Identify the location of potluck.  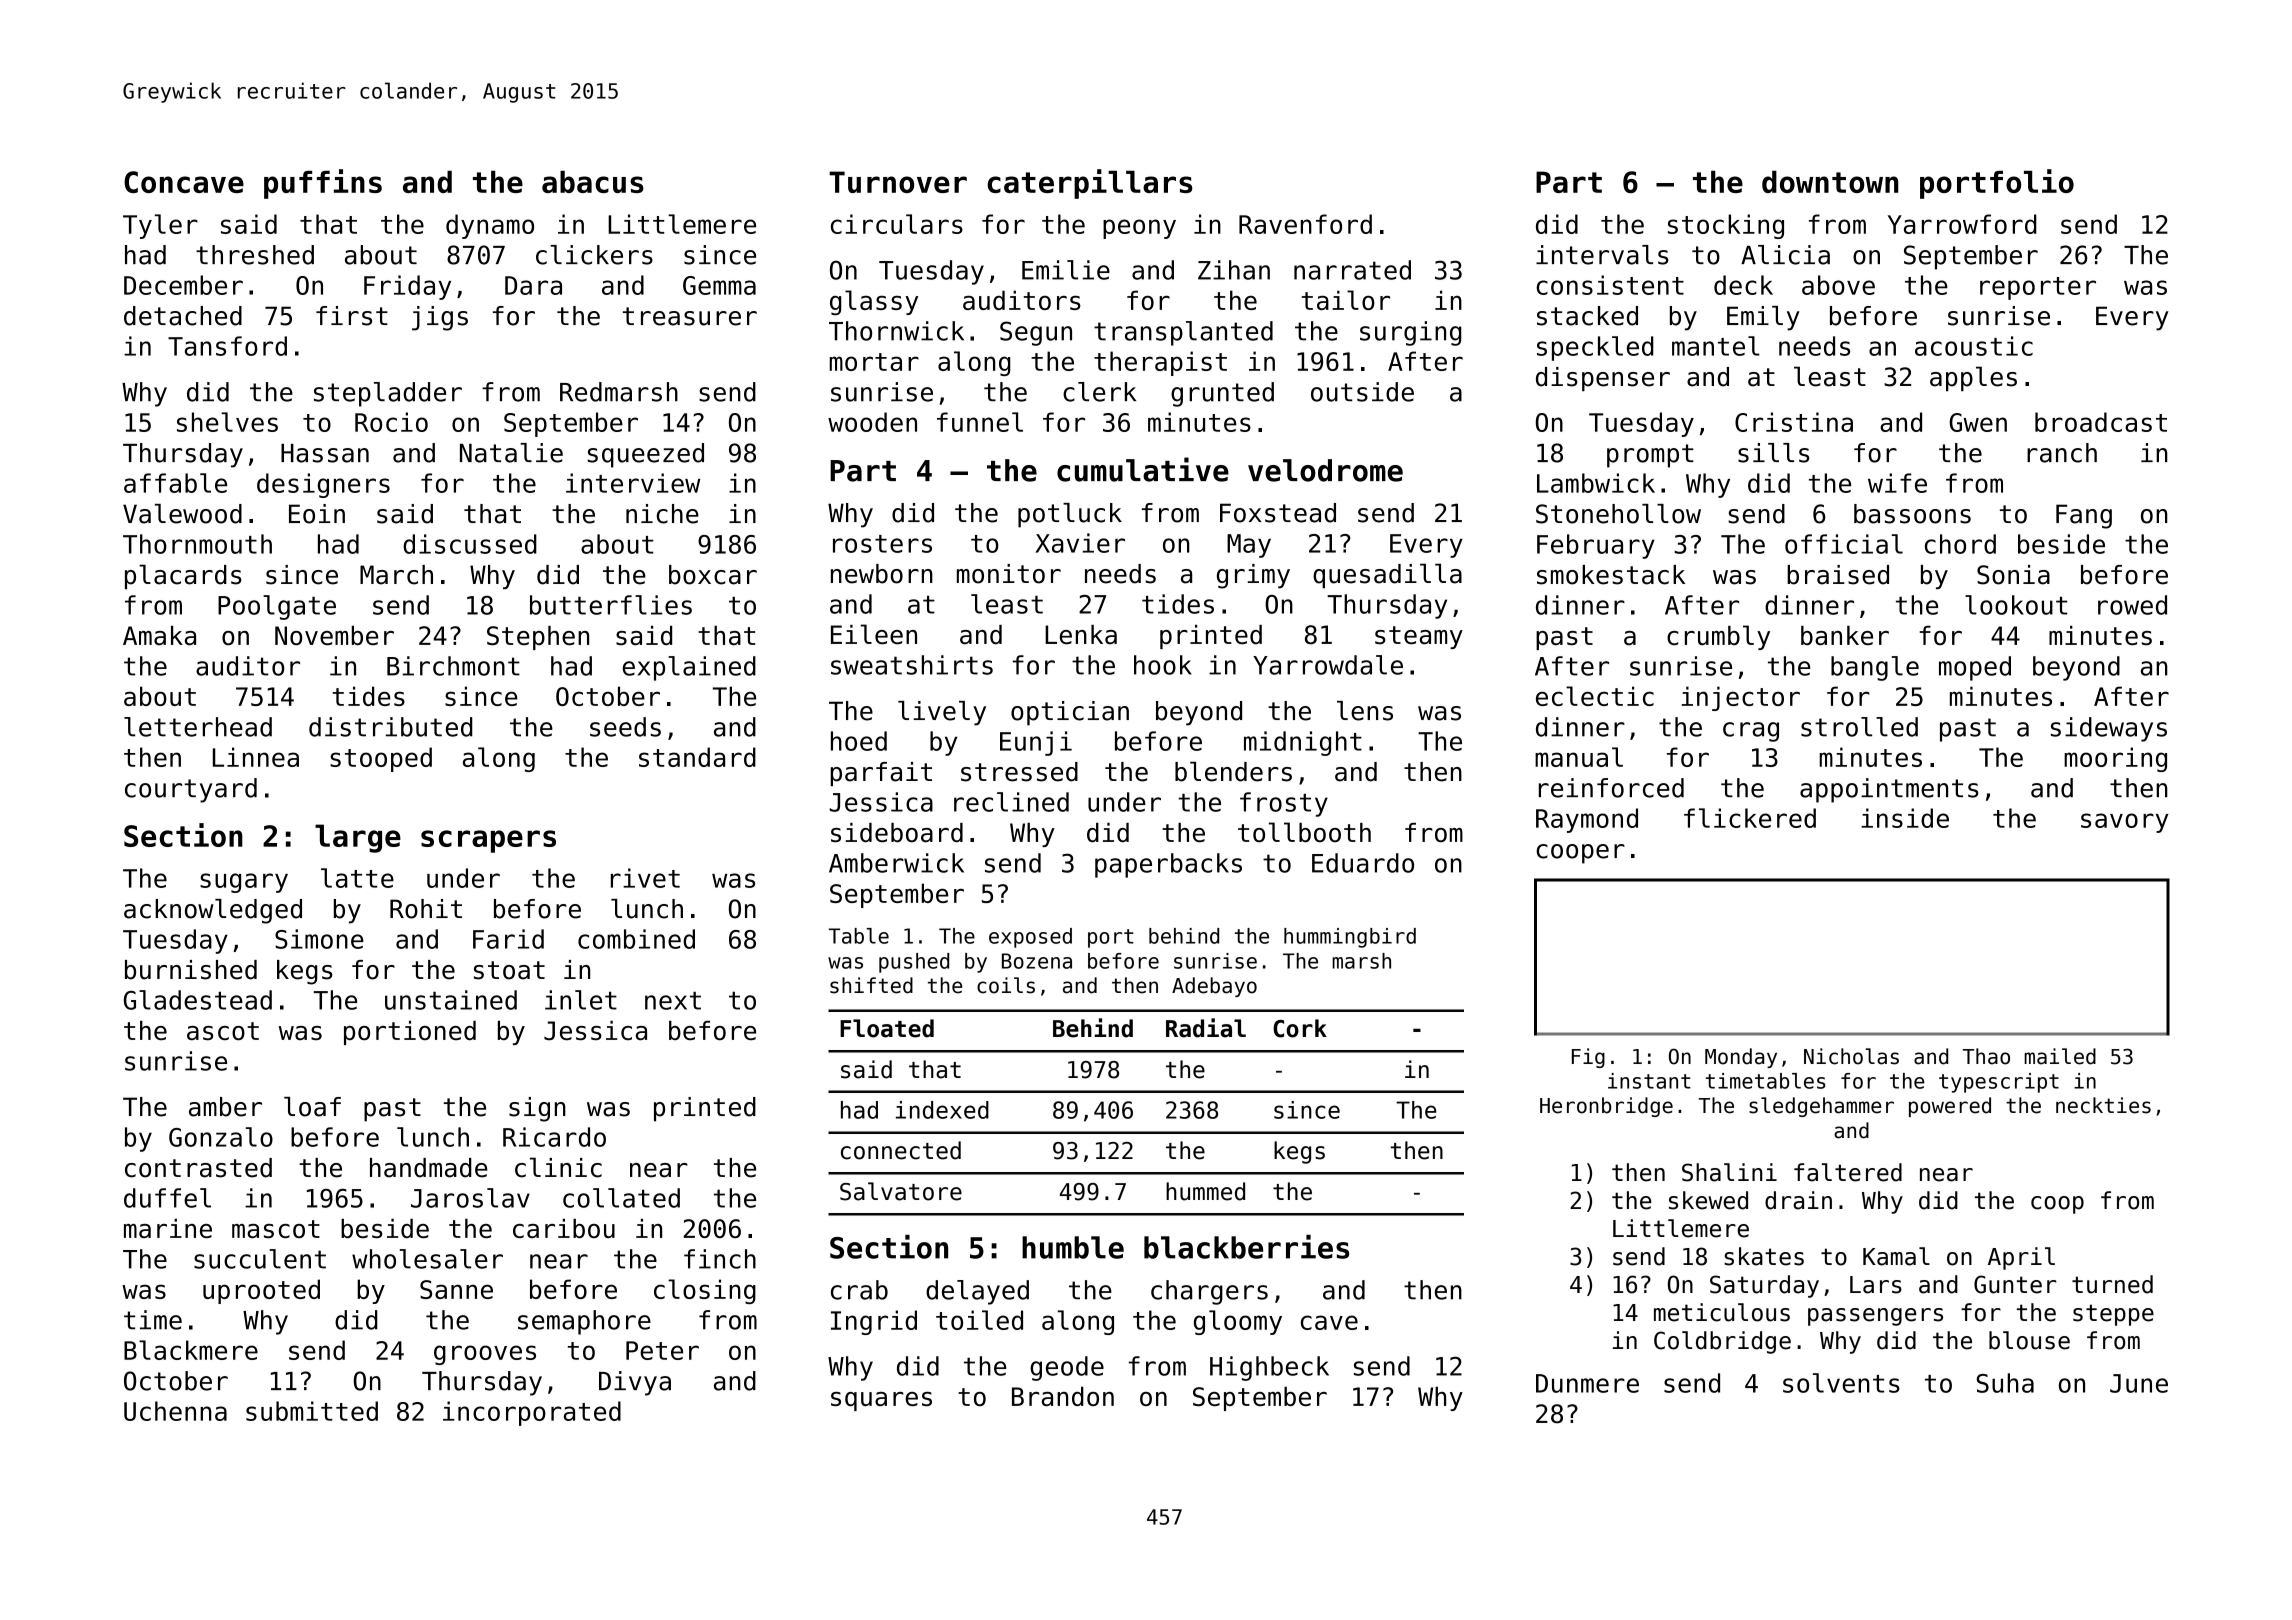
(1070, 515).
